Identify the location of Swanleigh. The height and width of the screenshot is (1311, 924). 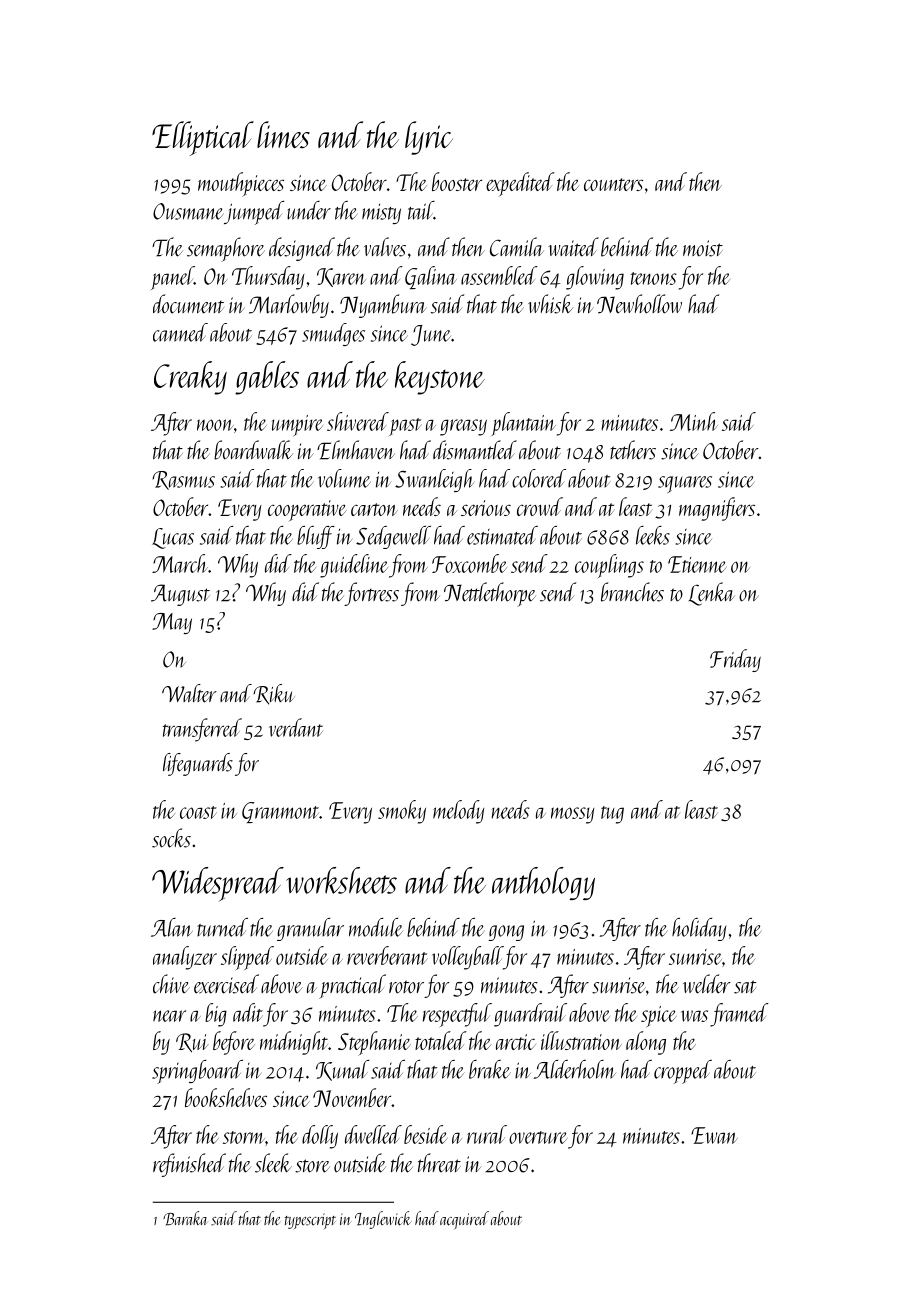
(434, 480).
